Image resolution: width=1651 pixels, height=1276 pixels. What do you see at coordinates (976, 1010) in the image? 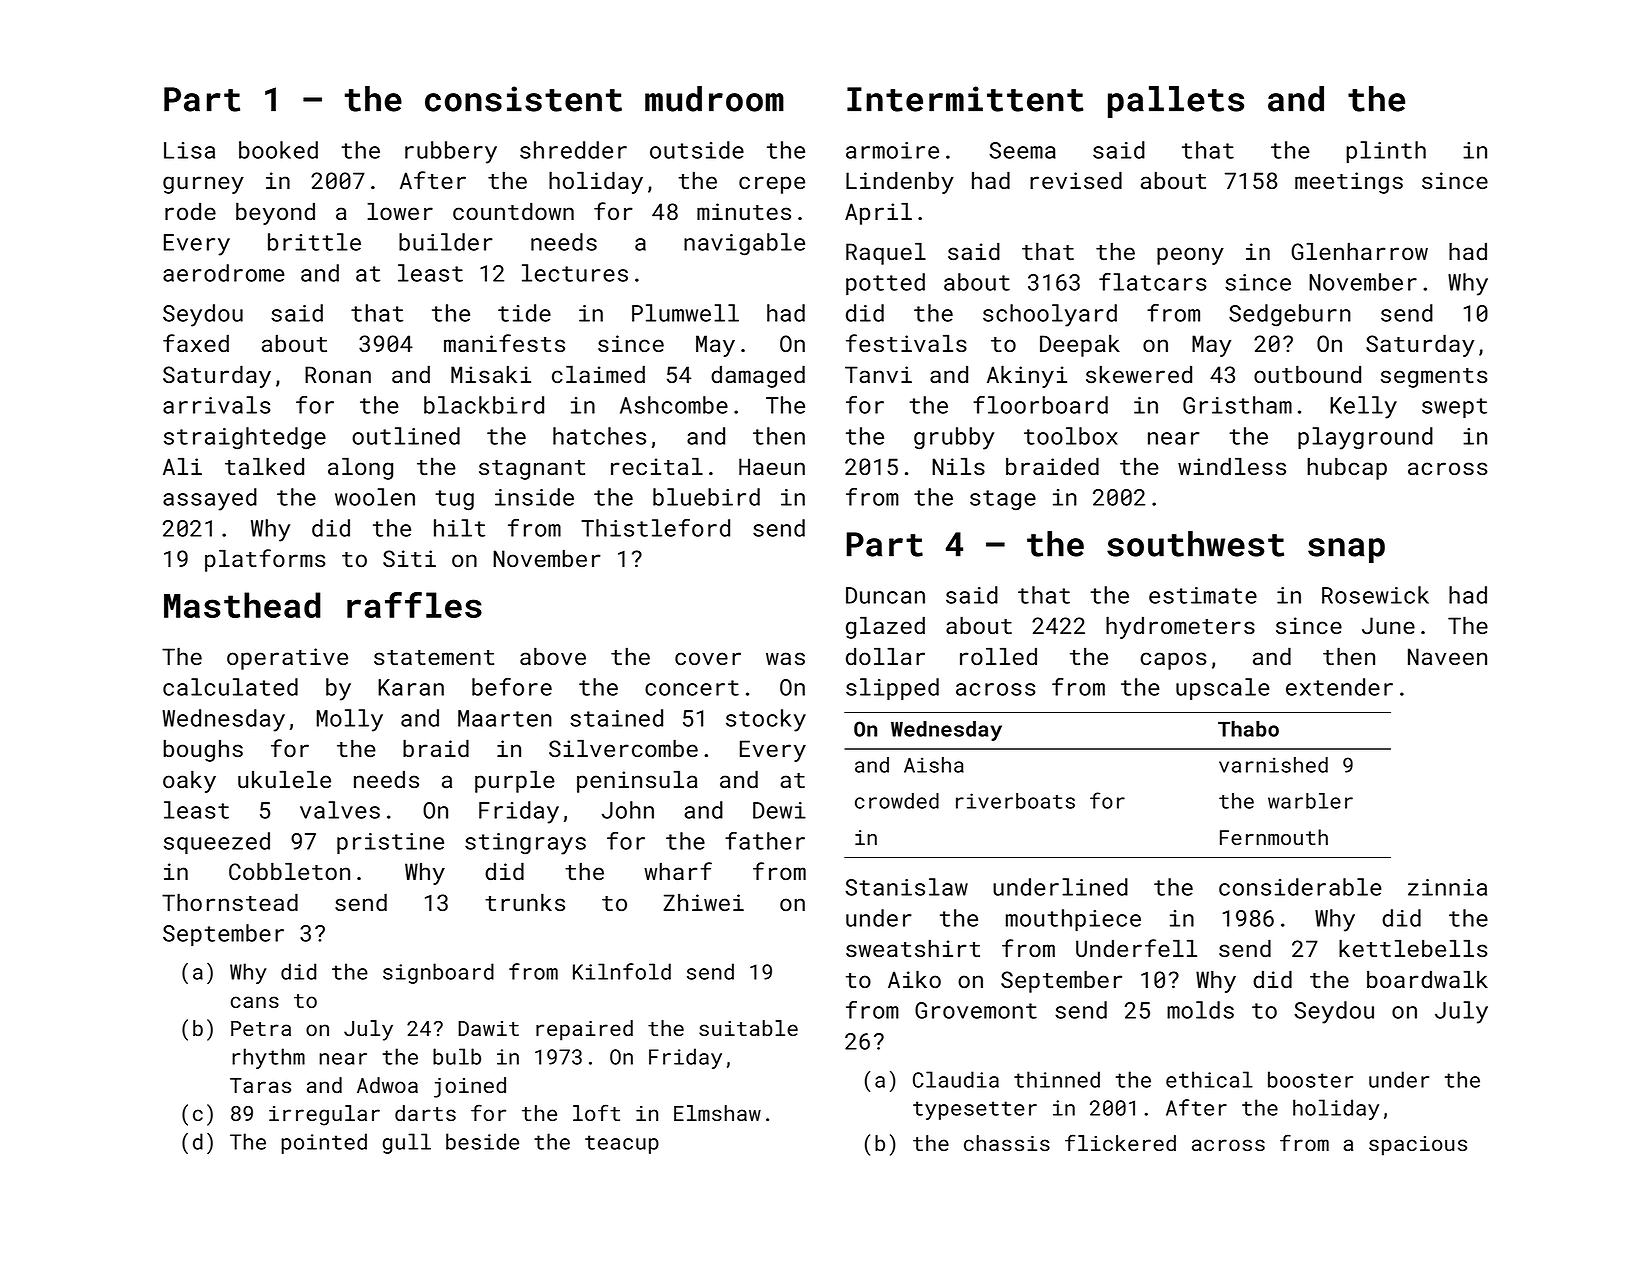
I see `Grovemont` at bounding box center [976, 1010].
